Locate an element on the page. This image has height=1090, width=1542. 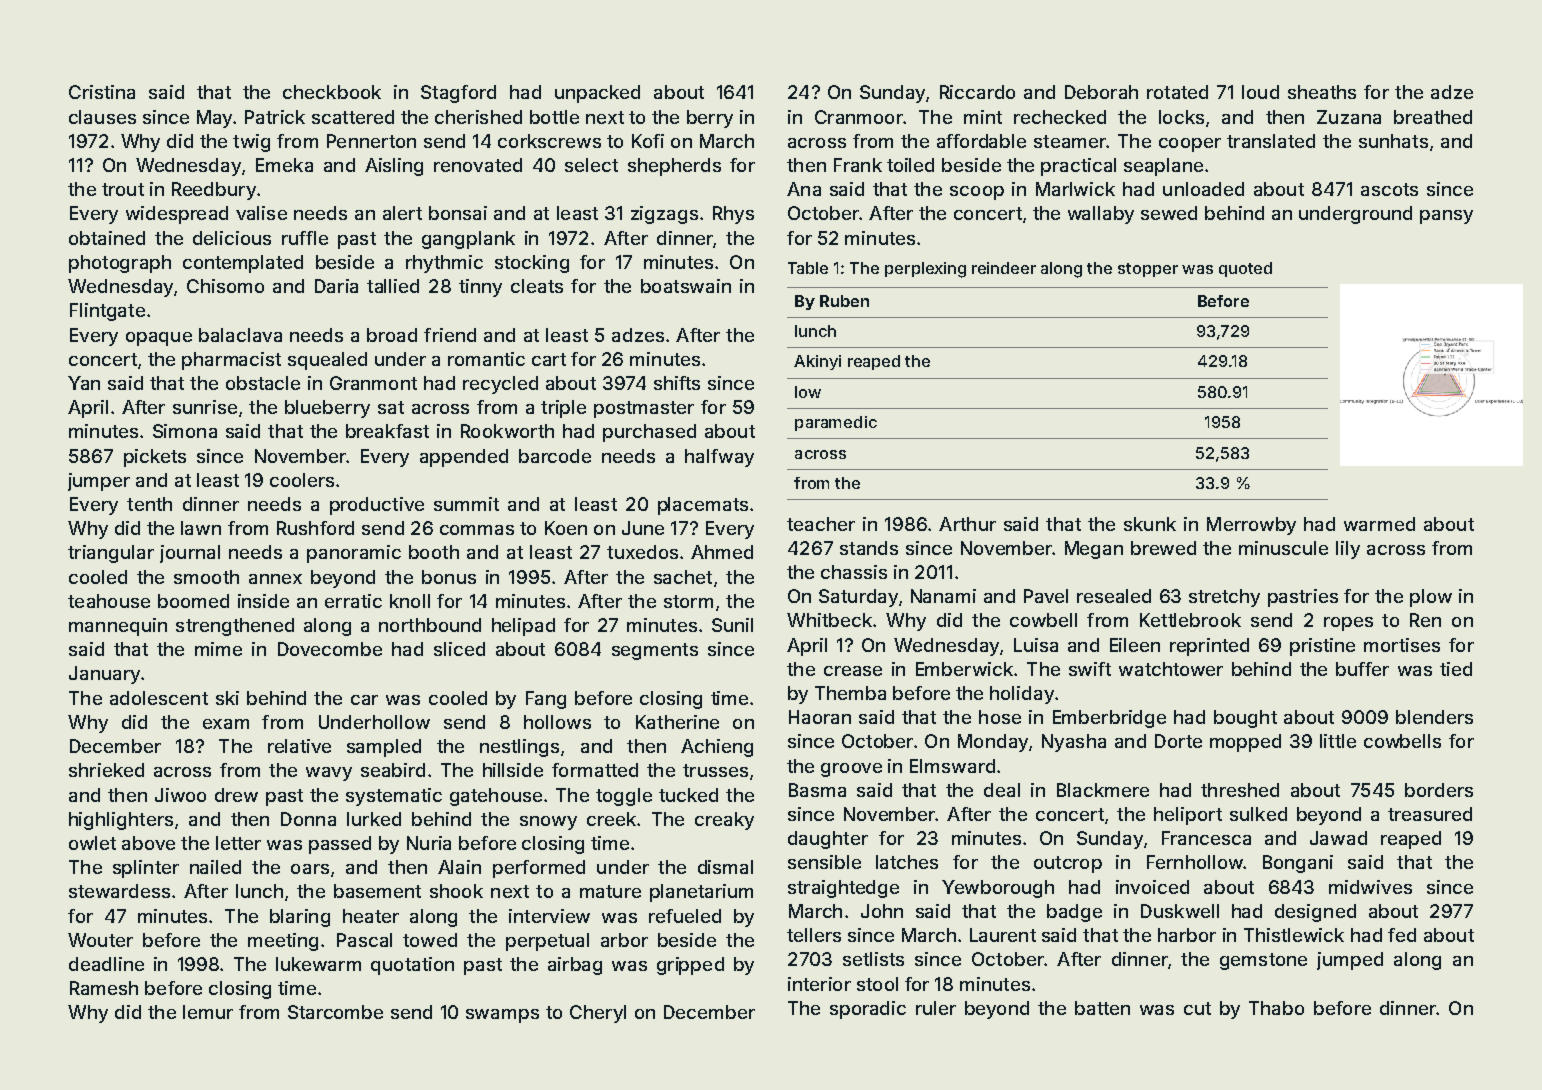
bought is located at coordinates (1245, 719).
